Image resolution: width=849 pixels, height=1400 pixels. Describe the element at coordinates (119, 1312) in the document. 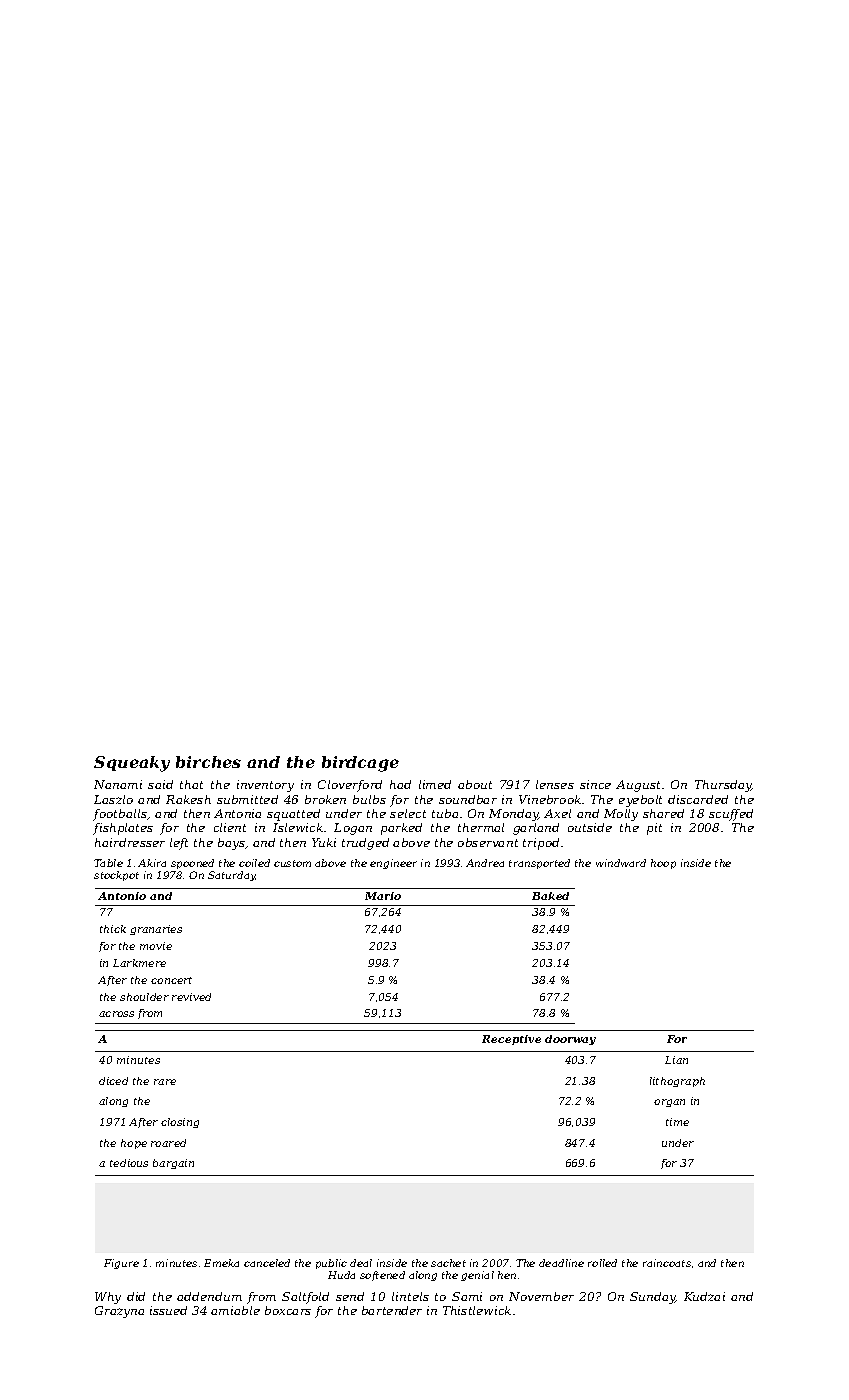

I see `Grazyna` at that location.
